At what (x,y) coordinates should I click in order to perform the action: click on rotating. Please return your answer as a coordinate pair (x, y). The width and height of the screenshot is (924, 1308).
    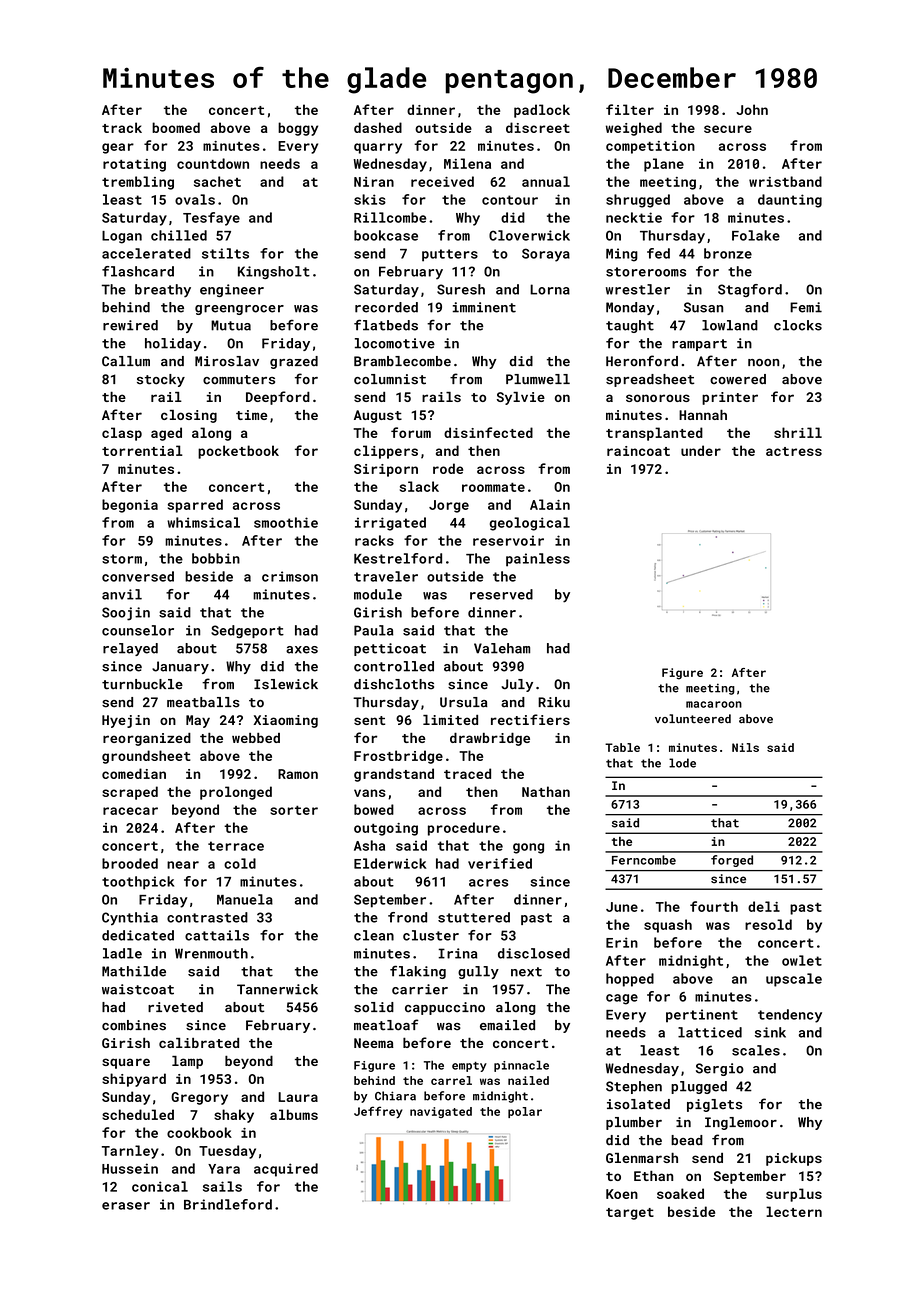
    Looking at the image, I should click on (134, 165).
